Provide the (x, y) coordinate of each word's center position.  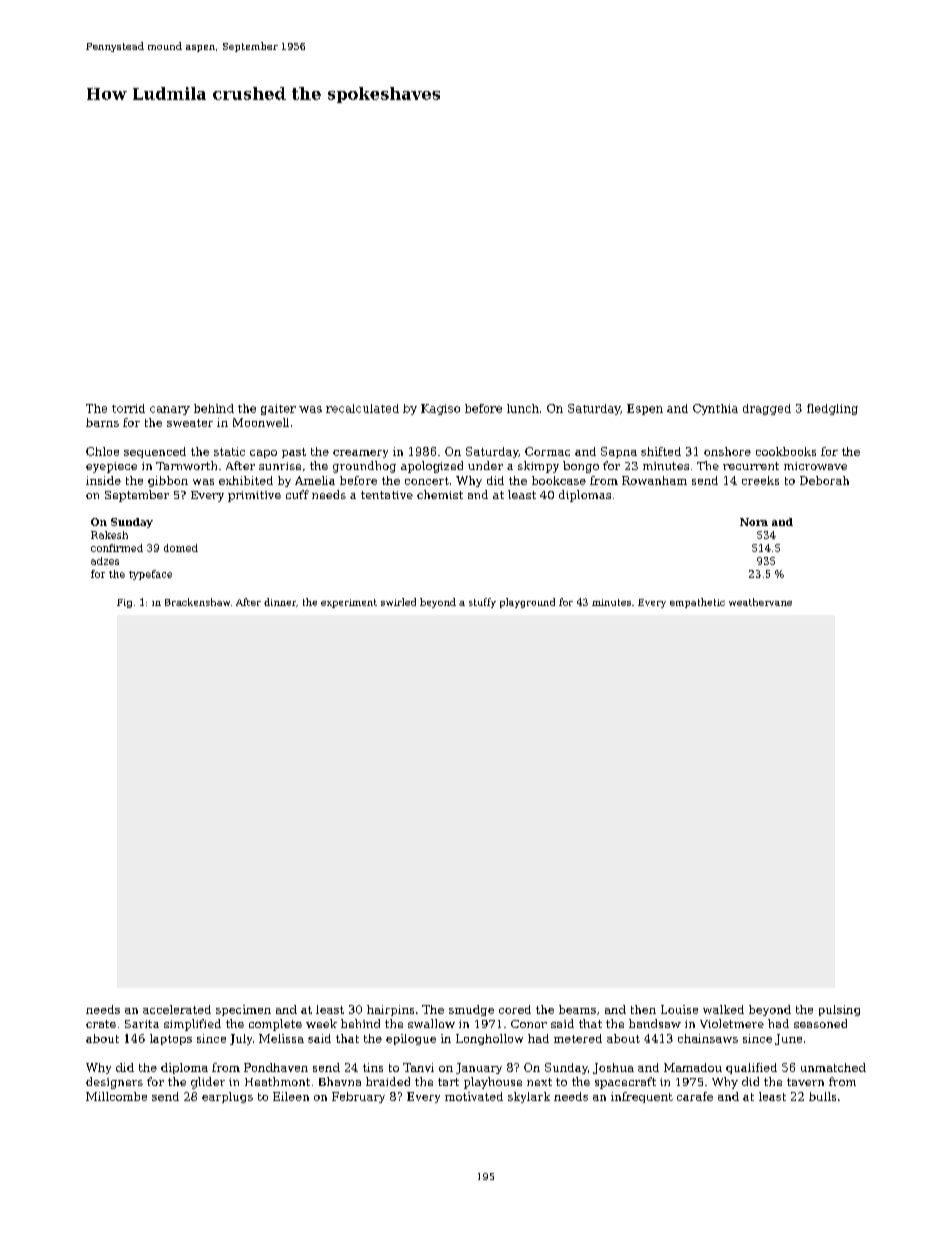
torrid (128, 408)
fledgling (832, 409)
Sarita (142, 1024)
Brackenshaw (197, 602)
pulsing (839, 1010)
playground (527, 603)
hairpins (390, 1010)
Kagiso (440, 409)
